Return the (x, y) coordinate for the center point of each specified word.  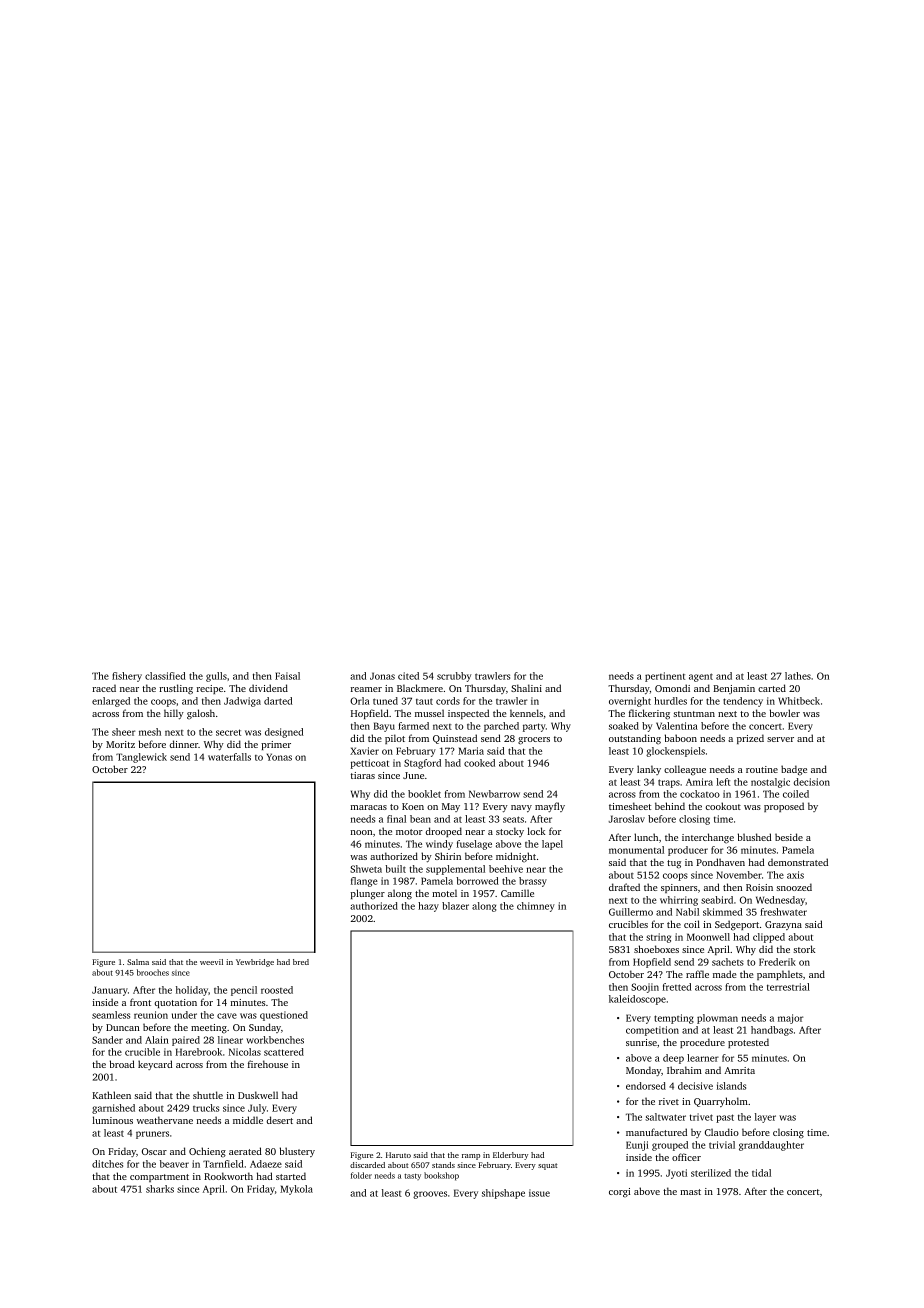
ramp (471, 1157)
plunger (368, 894)
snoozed (794, 887)
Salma (138, 962)
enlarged (111, 702)
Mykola (296, 1190)
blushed (754, 837)
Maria (471, 751)
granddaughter (771, 1146)
